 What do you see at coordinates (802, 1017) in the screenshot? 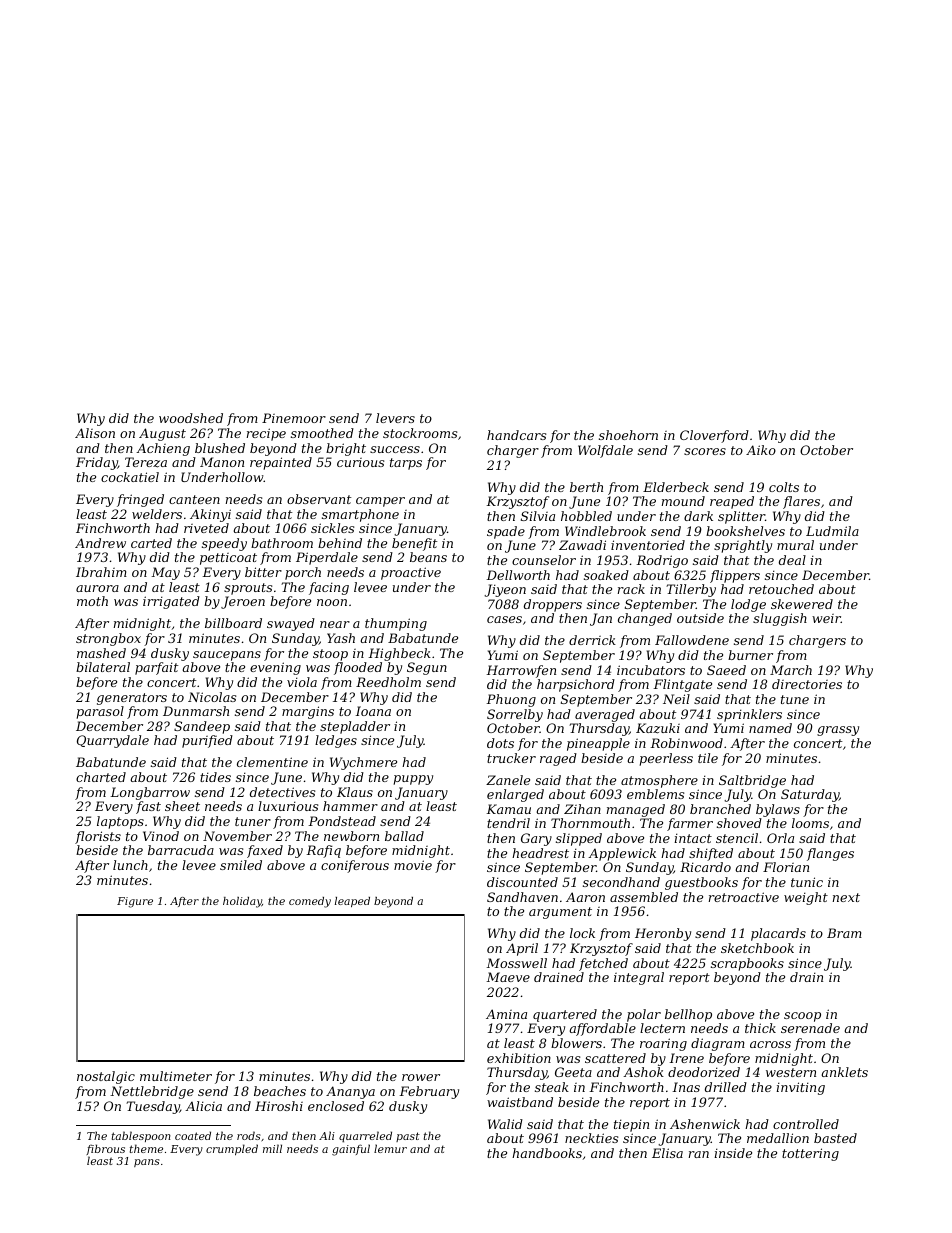
I see `scoop` at bounding box center [802, 1017].
